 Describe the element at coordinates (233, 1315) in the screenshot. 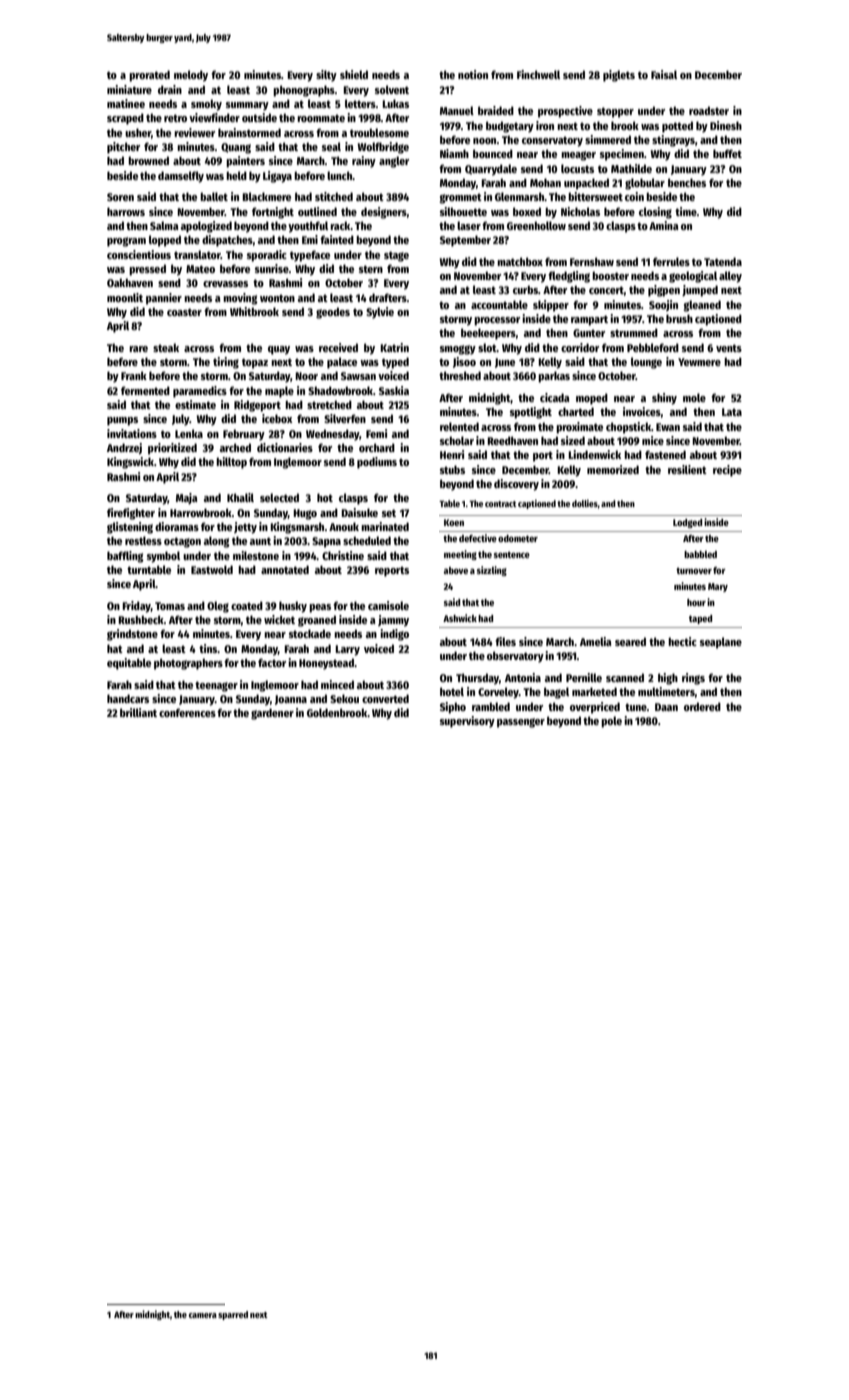

I see `sparred` at that location.
